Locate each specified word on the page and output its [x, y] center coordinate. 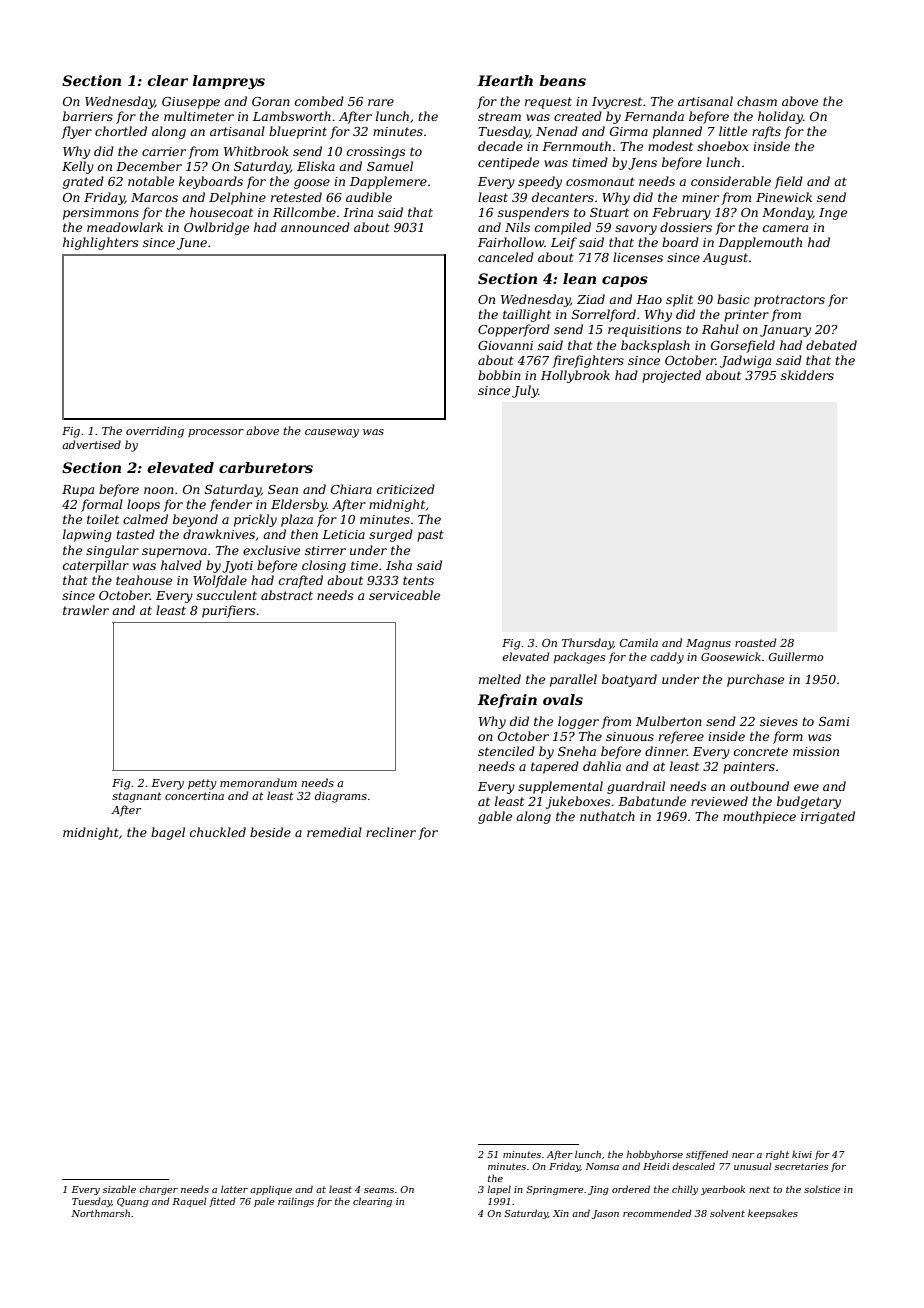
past [430, 536]
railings [296, 1202]
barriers [88, 116]
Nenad [557, 131]
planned [677, 132]
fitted [222, 1202]
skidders [807, 375]
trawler [86, 610]
